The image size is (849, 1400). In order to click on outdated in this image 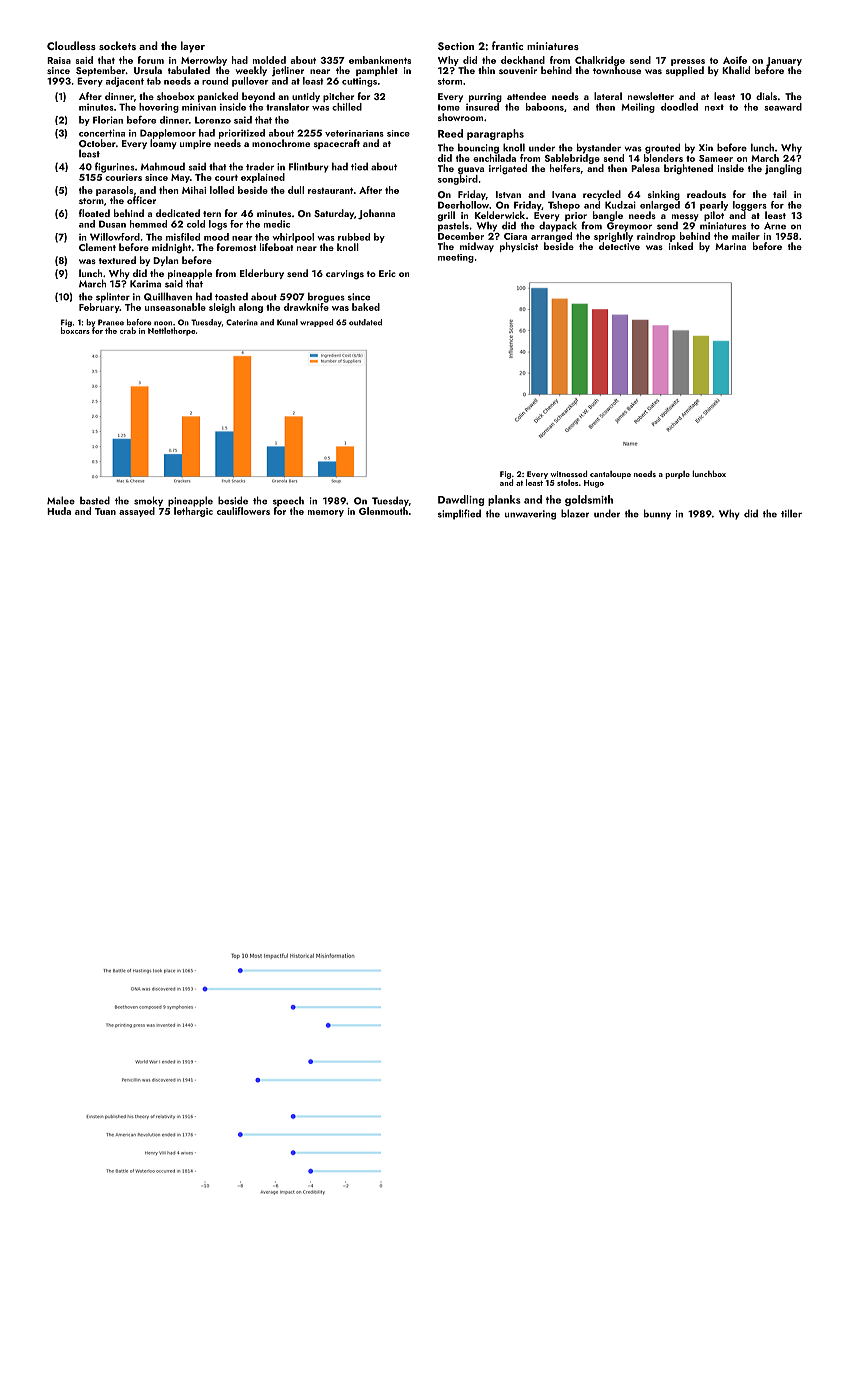, I will do `click(365, 322)`.
